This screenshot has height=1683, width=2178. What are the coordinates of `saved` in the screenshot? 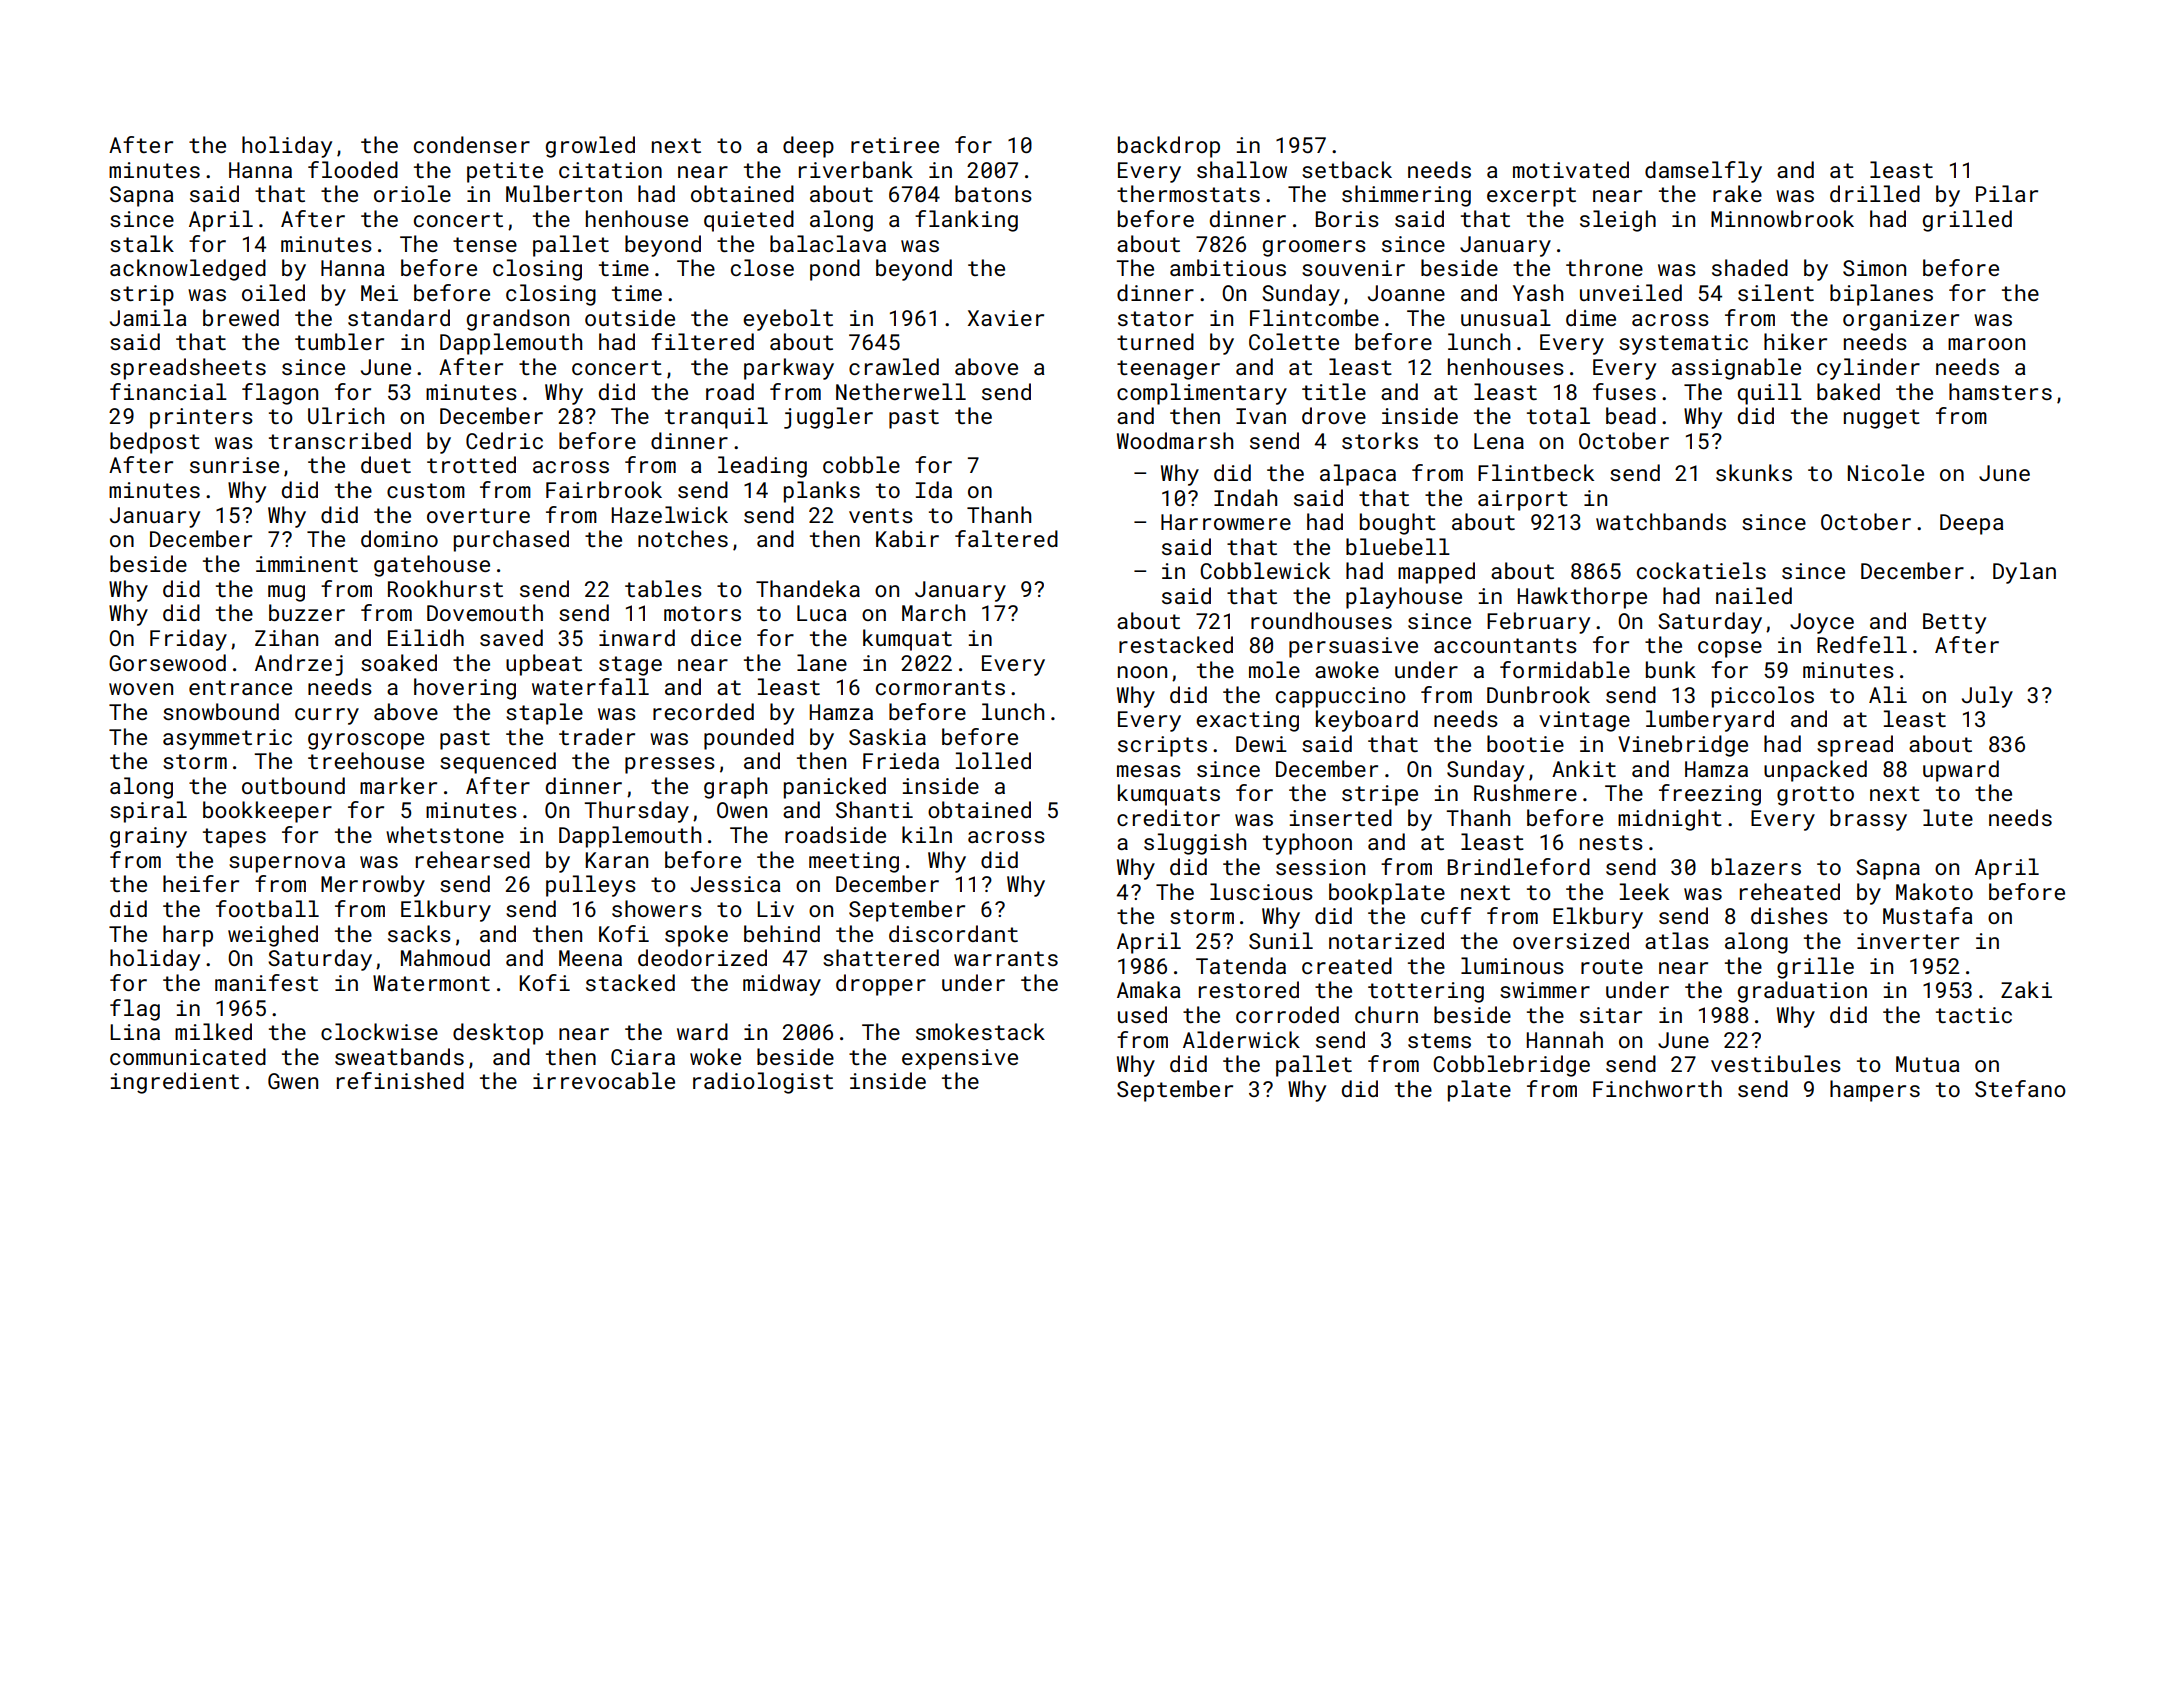 It's located at (511, 637).
